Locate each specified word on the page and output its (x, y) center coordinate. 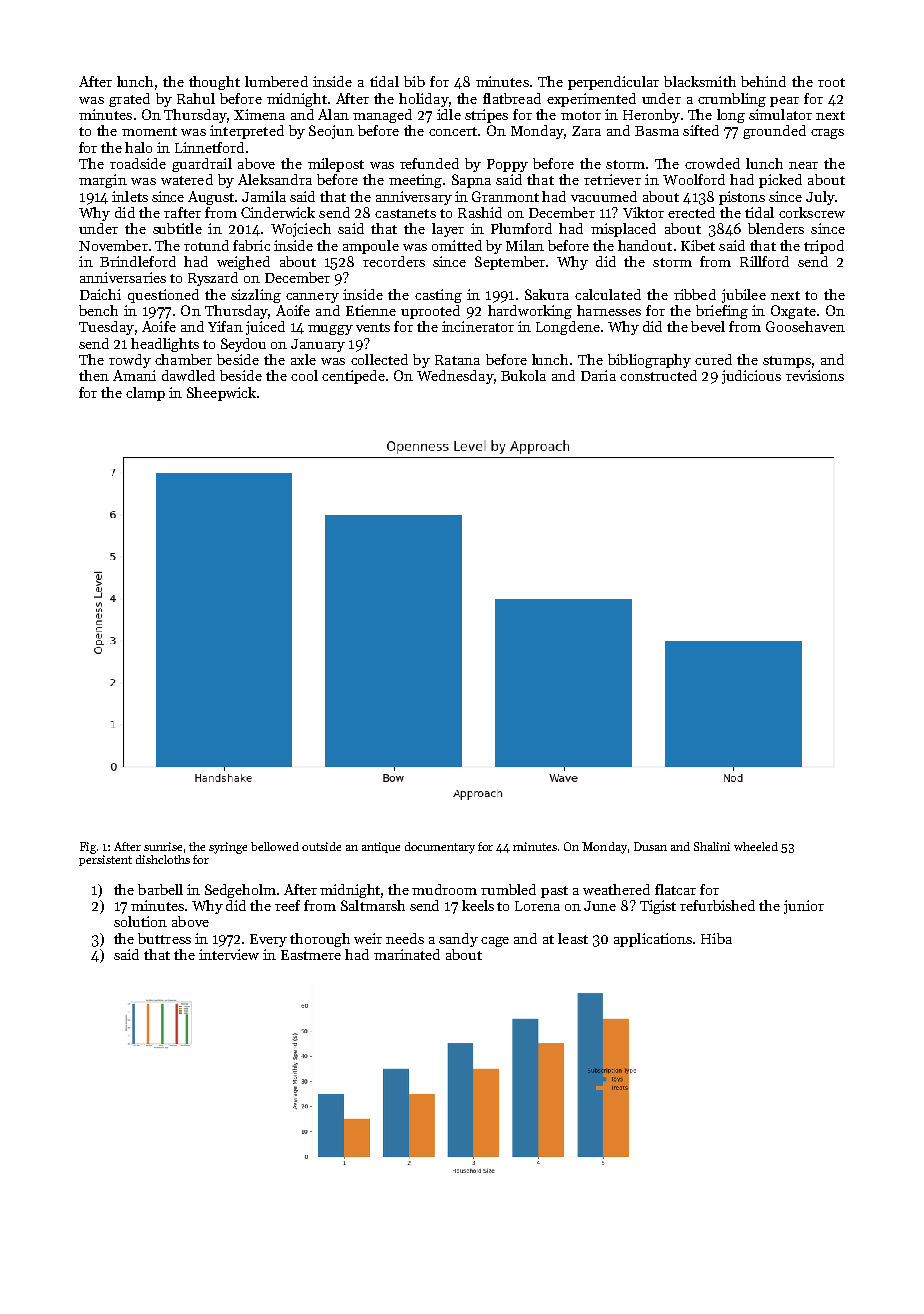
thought (214, 83)
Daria (598, 375)
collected (379, 359)
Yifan (225, 326)
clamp (145, 394)
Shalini (712, 846)
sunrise (163, 846)
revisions (815, 375)
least (573, 938)
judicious (751, 377)
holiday (423, 100)
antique (381, 847)
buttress (164, 938)
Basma (657, 131)
